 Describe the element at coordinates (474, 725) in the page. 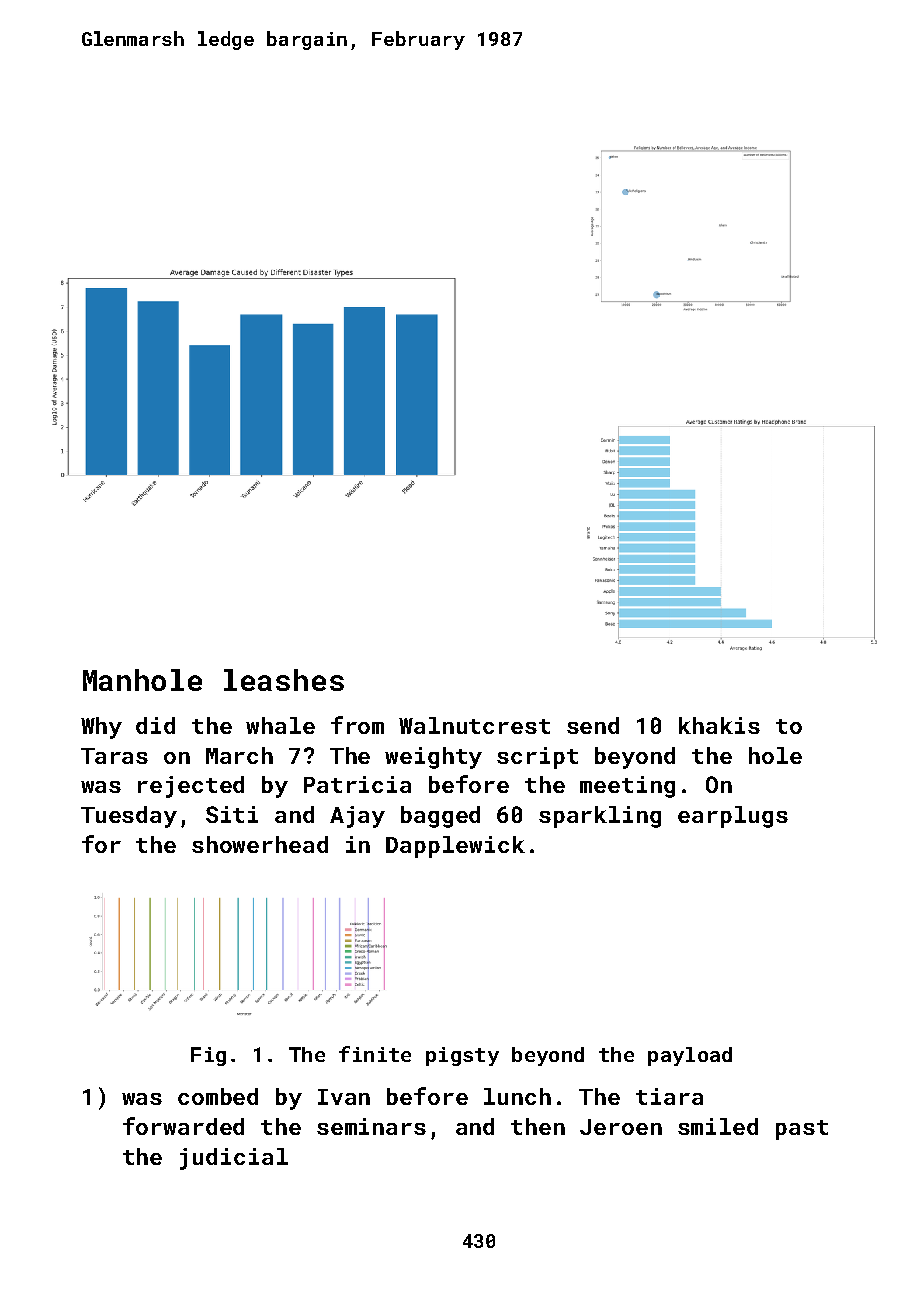

I see `Walnutcrest` at that location.
